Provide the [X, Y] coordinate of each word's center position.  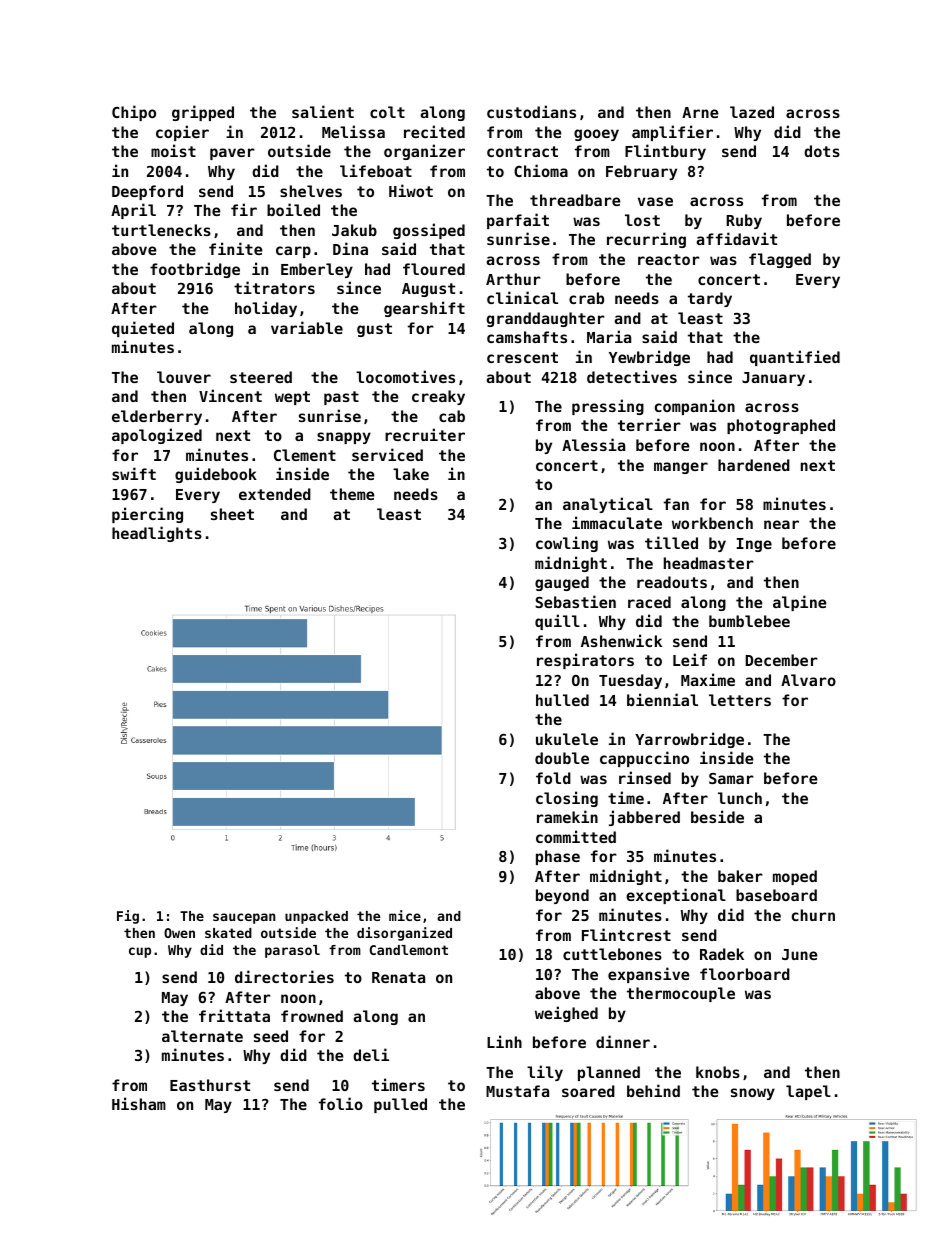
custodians [531, 111]
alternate [202, 1036]
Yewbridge [649, 358]
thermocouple [681, 994]
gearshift [424, 309]
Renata [398, 977]
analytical [608, 505]
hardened [754, 465]
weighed [566, 1014]
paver [232, 154]
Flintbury [665, 152]
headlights [157, 534]
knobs [718, 1072]
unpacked [316, 917]
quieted [143, 329]
